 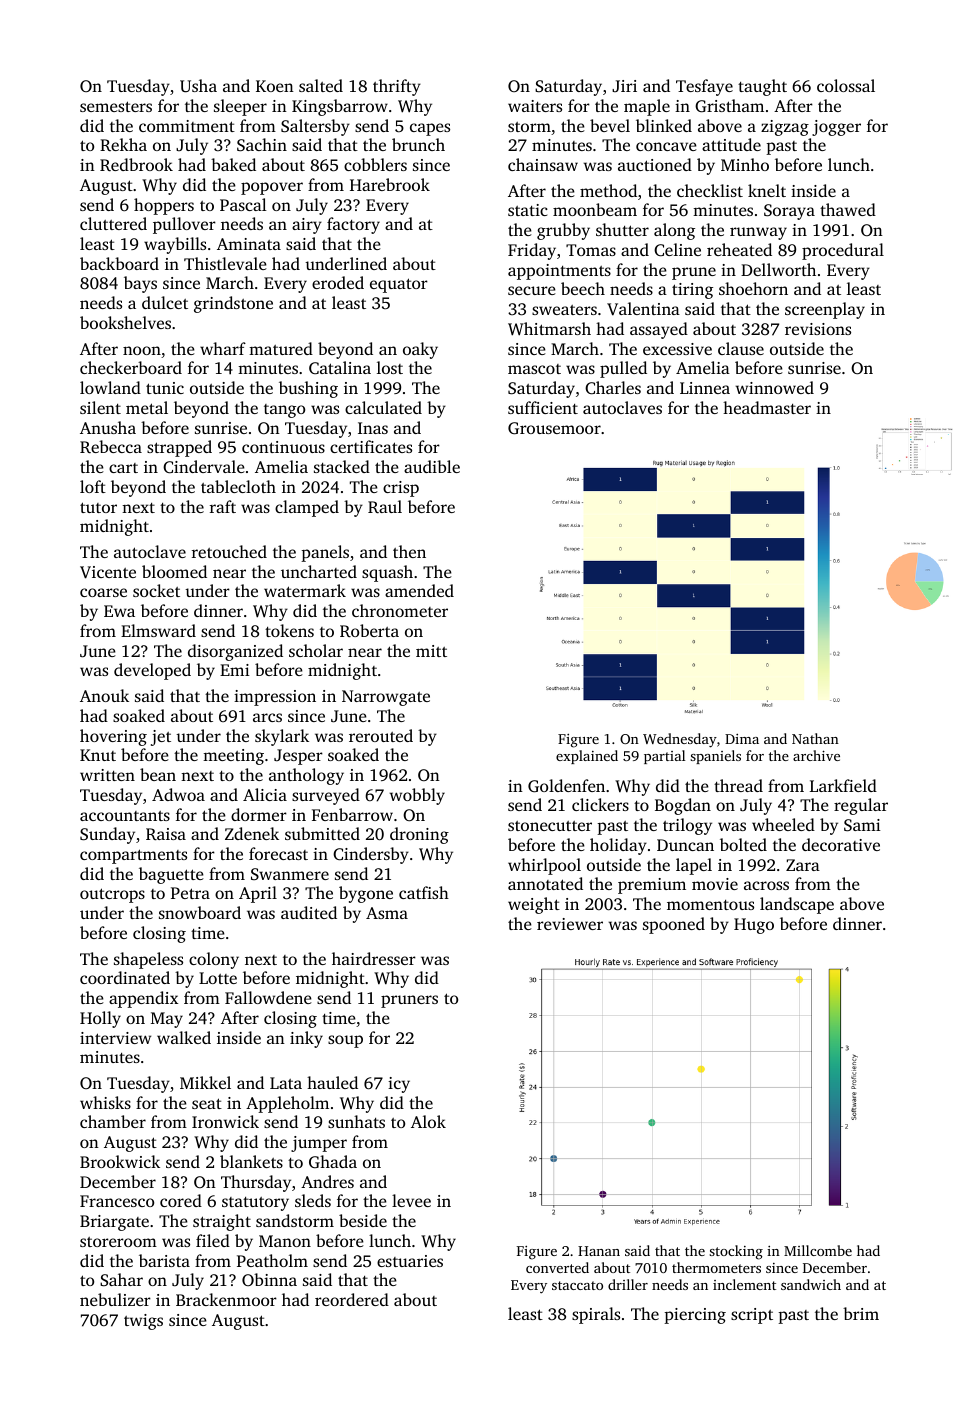 What do you see at coordinates (535, 106) in the document?
I see `waiters` at bounding box center [535, 106].
